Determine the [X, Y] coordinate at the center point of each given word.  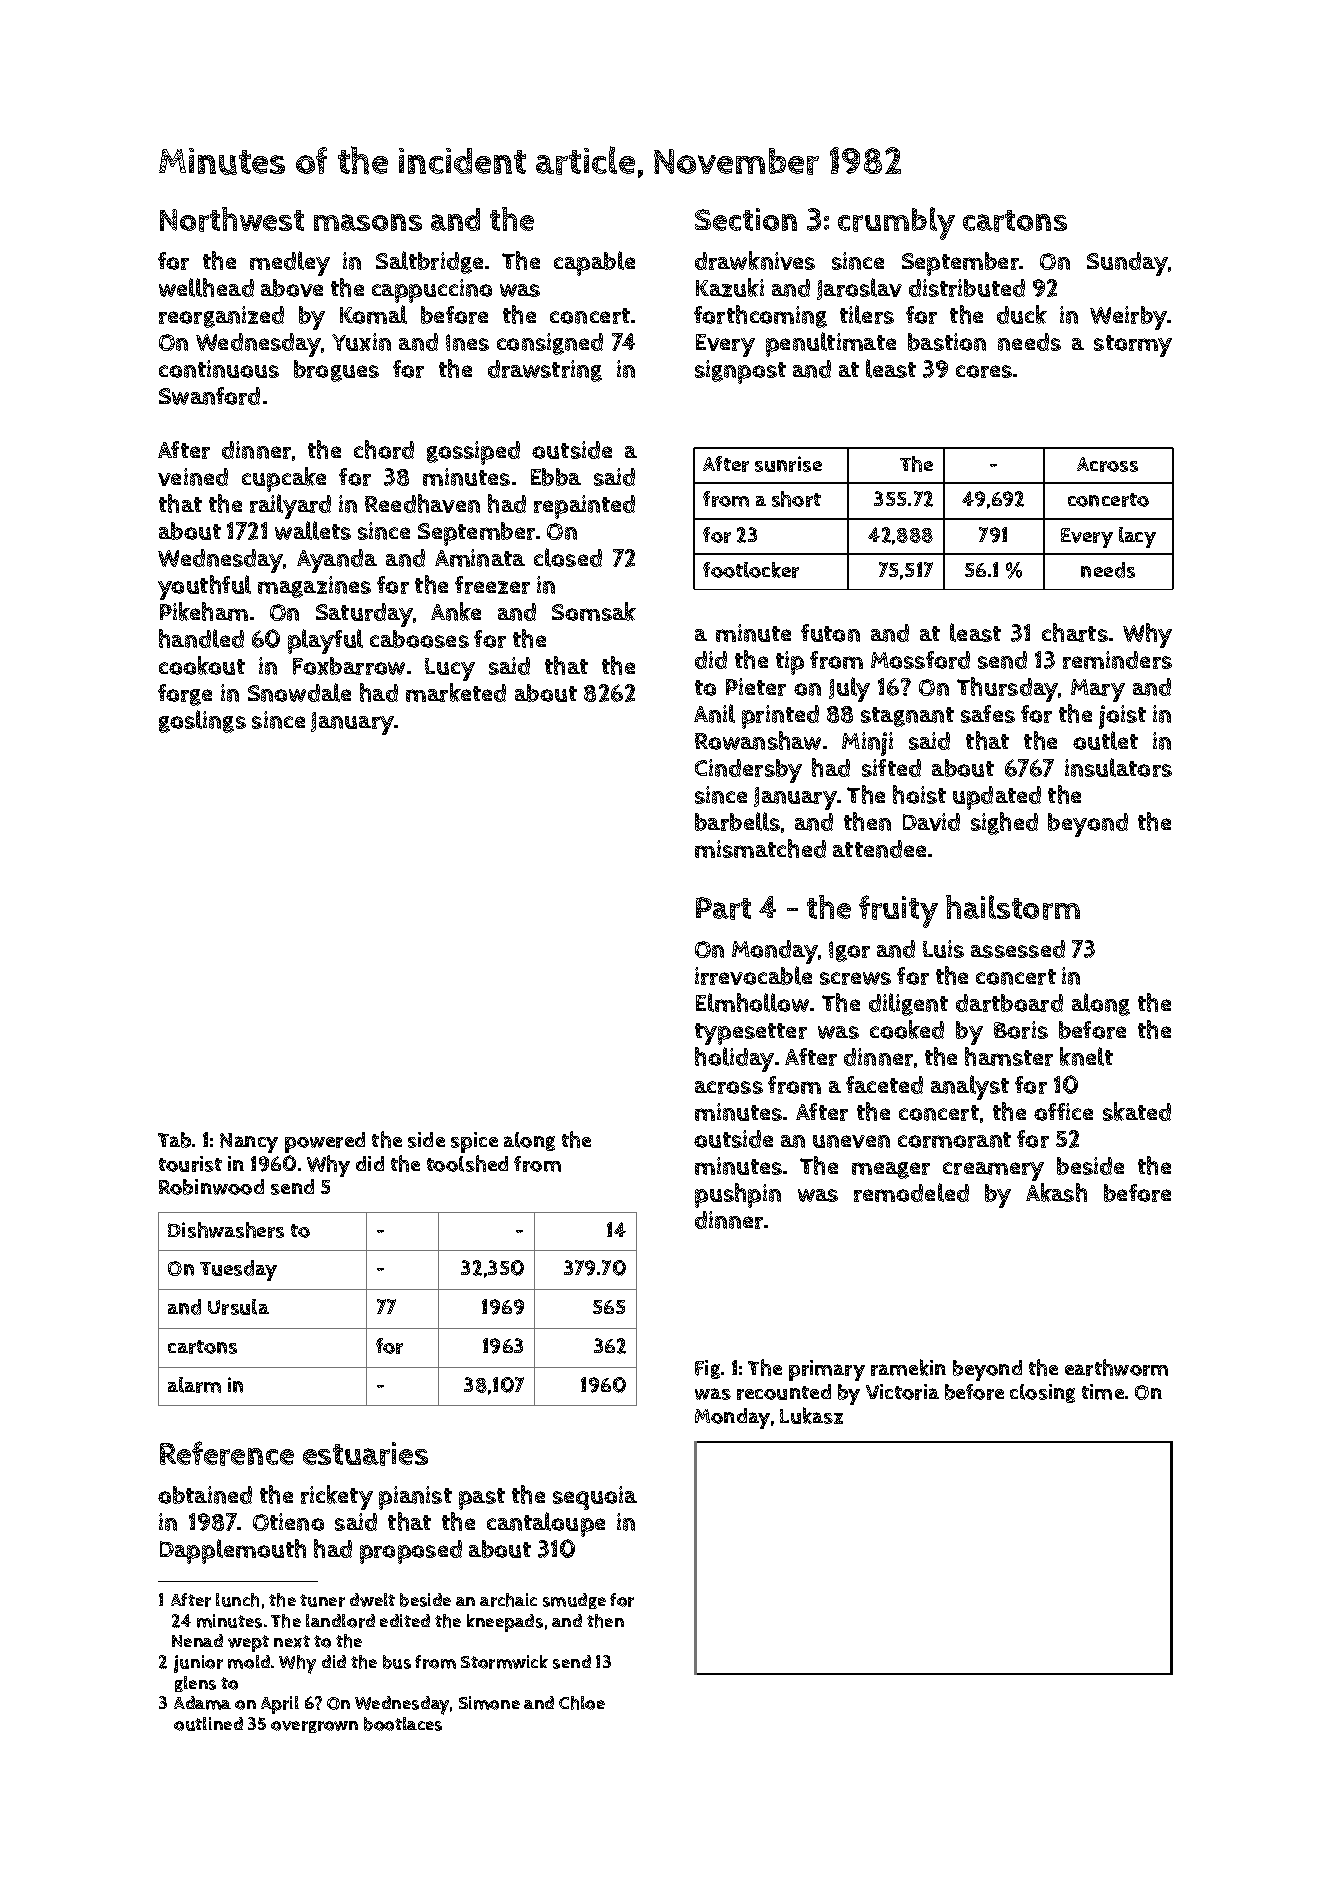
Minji [867, 744]
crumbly [896, 223]
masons [368, 222]
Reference [227, 1453]
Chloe [582, 1703]
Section [746, 219]
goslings [202, 721]
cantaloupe [546, 1524]
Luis [943, 949]
